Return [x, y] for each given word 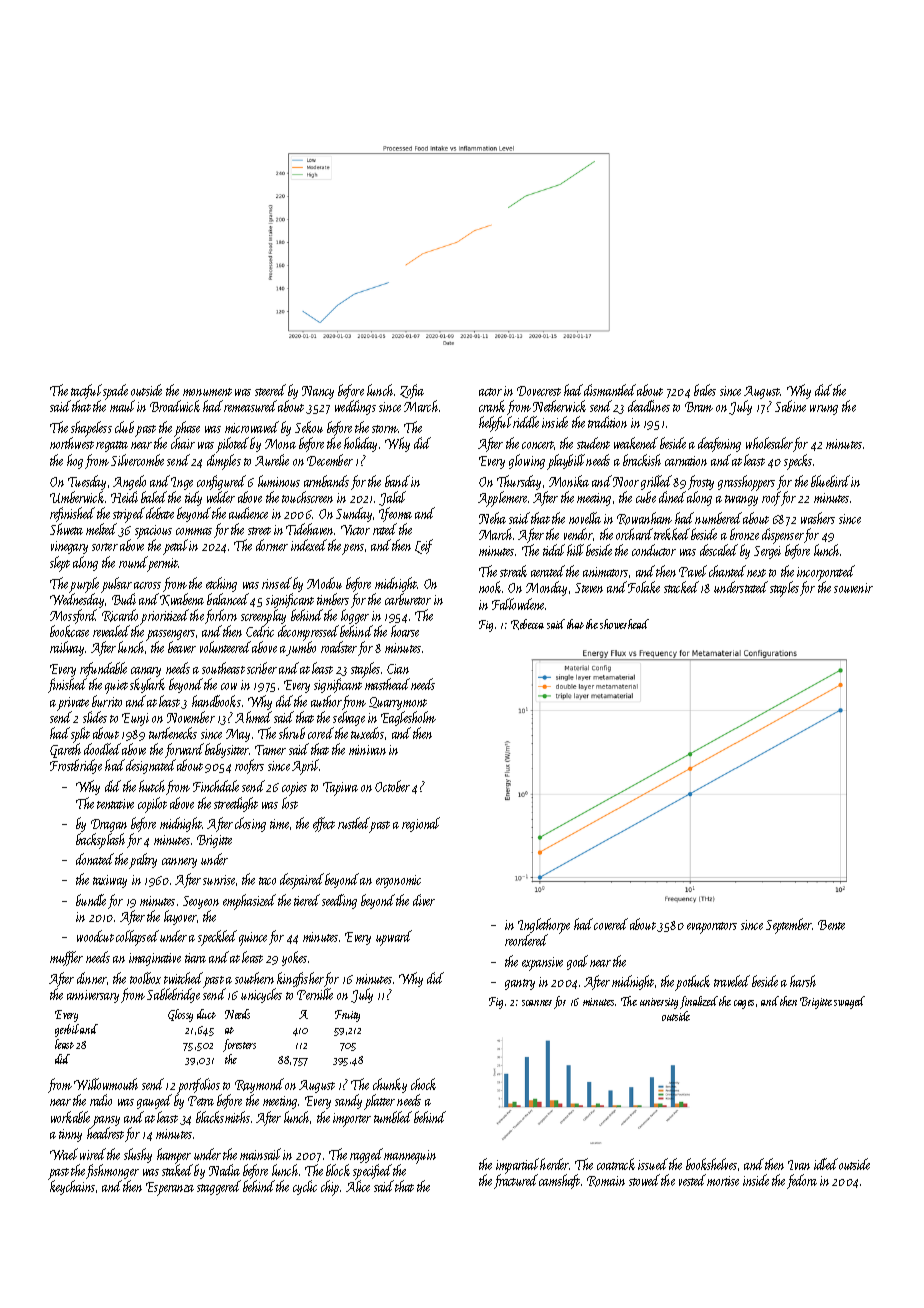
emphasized [249, 902]
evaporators [712, 928]
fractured [515, 1182]
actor [490, 392]
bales [705, 390]
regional [421, 824]
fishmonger [112, 1171]
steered [270, 390]
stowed [644, 1180]
